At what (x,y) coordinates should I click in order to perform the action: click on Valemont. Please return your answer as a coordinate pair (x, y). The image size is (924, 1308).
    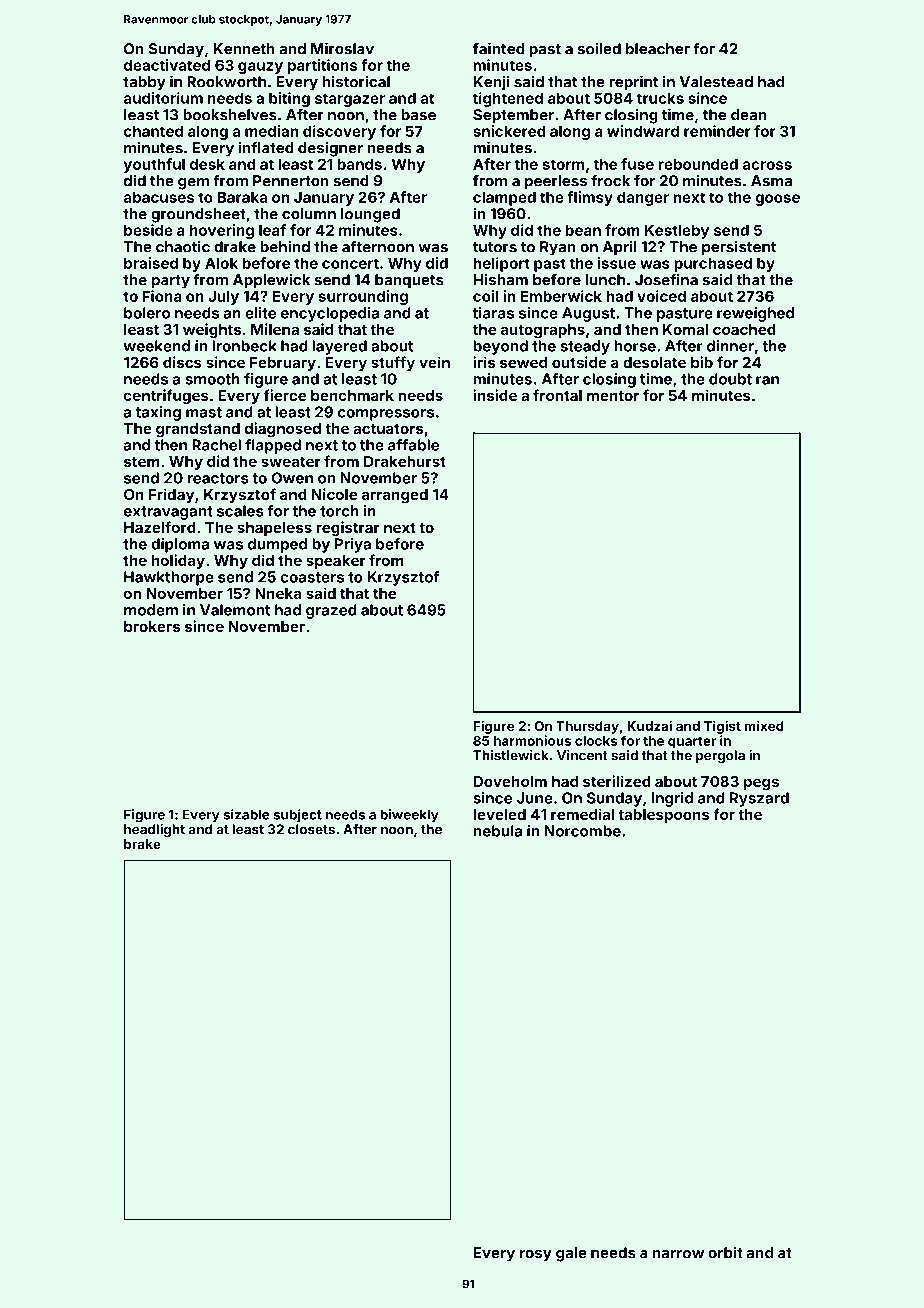
    Looking at the image, I should click on (235, 610).
